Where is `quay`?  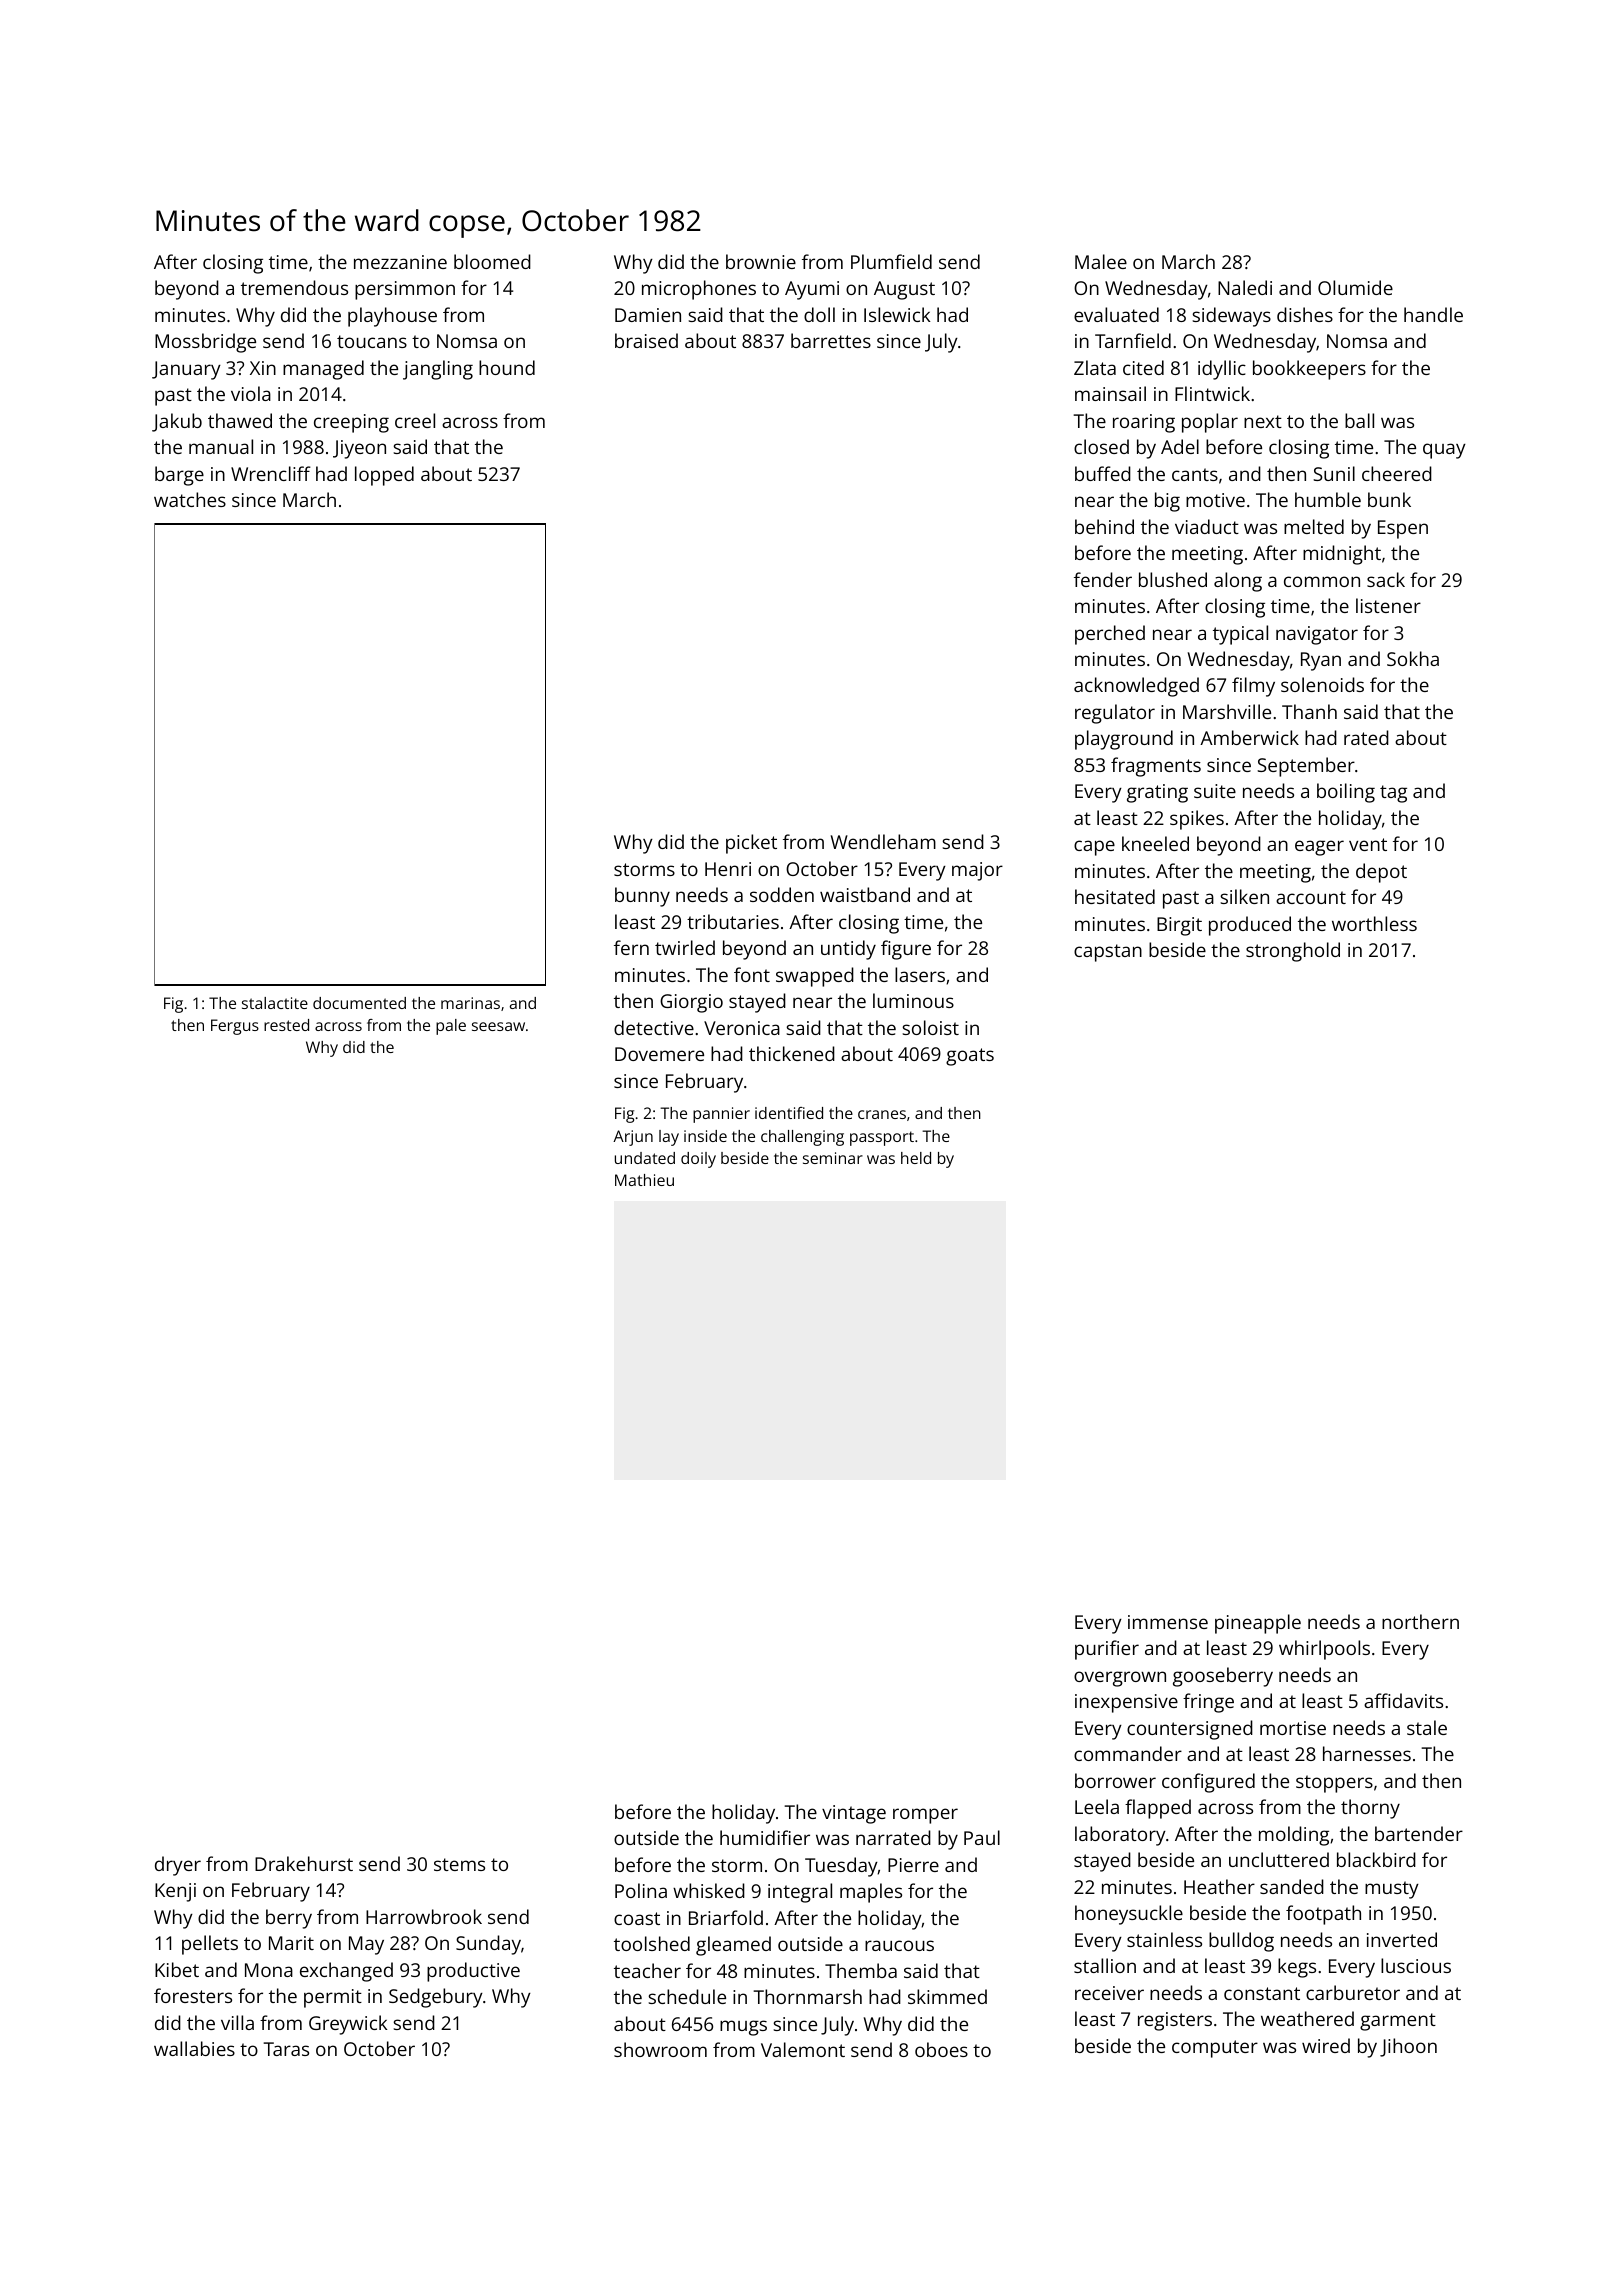
quay is located at coordinates (1444, 451).
